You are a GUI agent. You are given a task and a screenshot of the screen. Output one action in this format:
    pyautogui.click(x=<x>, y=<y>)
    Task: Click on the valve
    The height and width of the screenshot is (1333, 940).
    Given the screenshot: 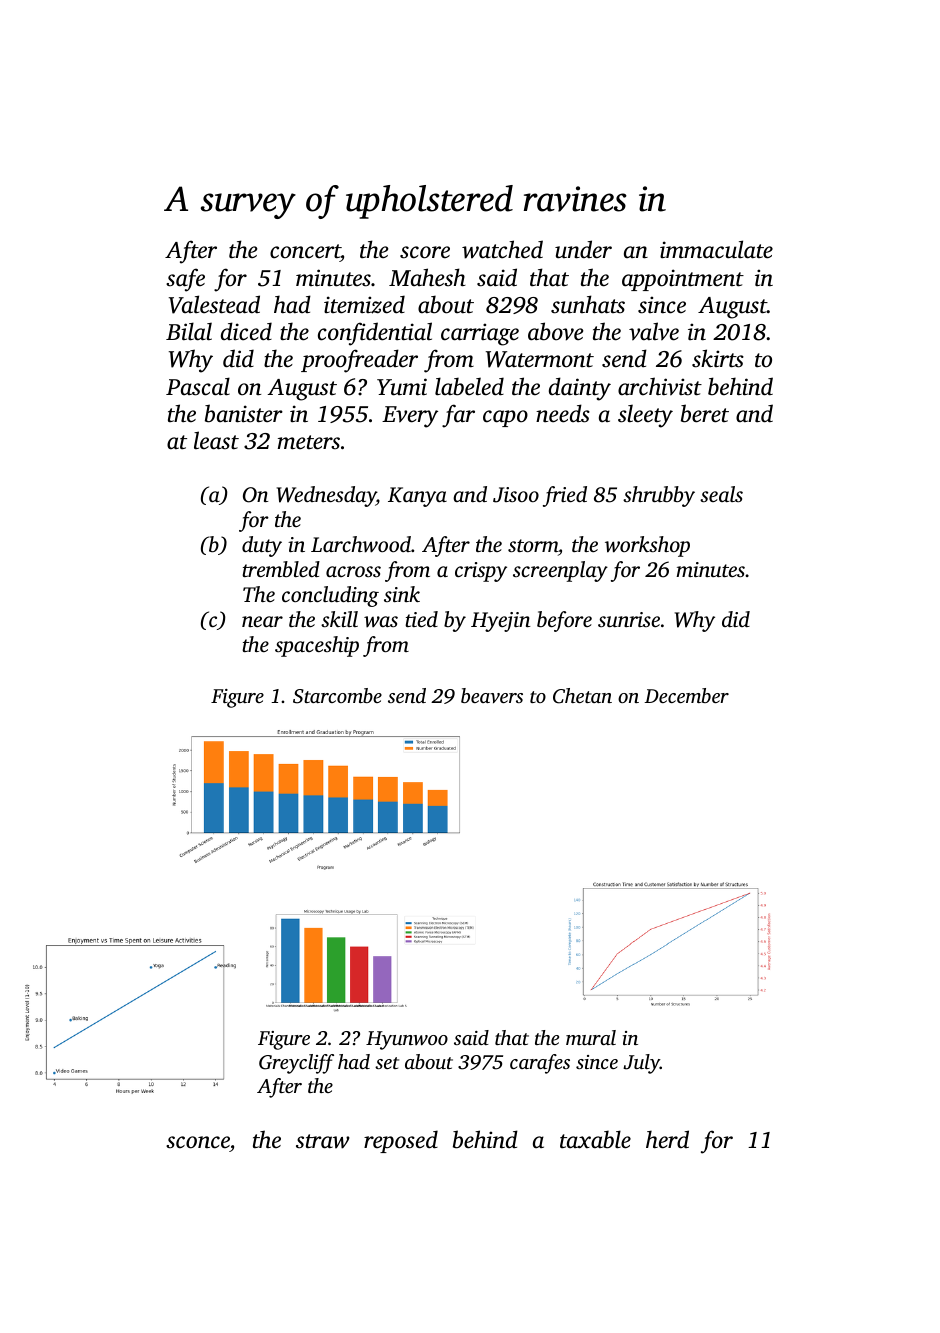 What is the action you would take?
    pyautogui.click(x=654, y=331)
